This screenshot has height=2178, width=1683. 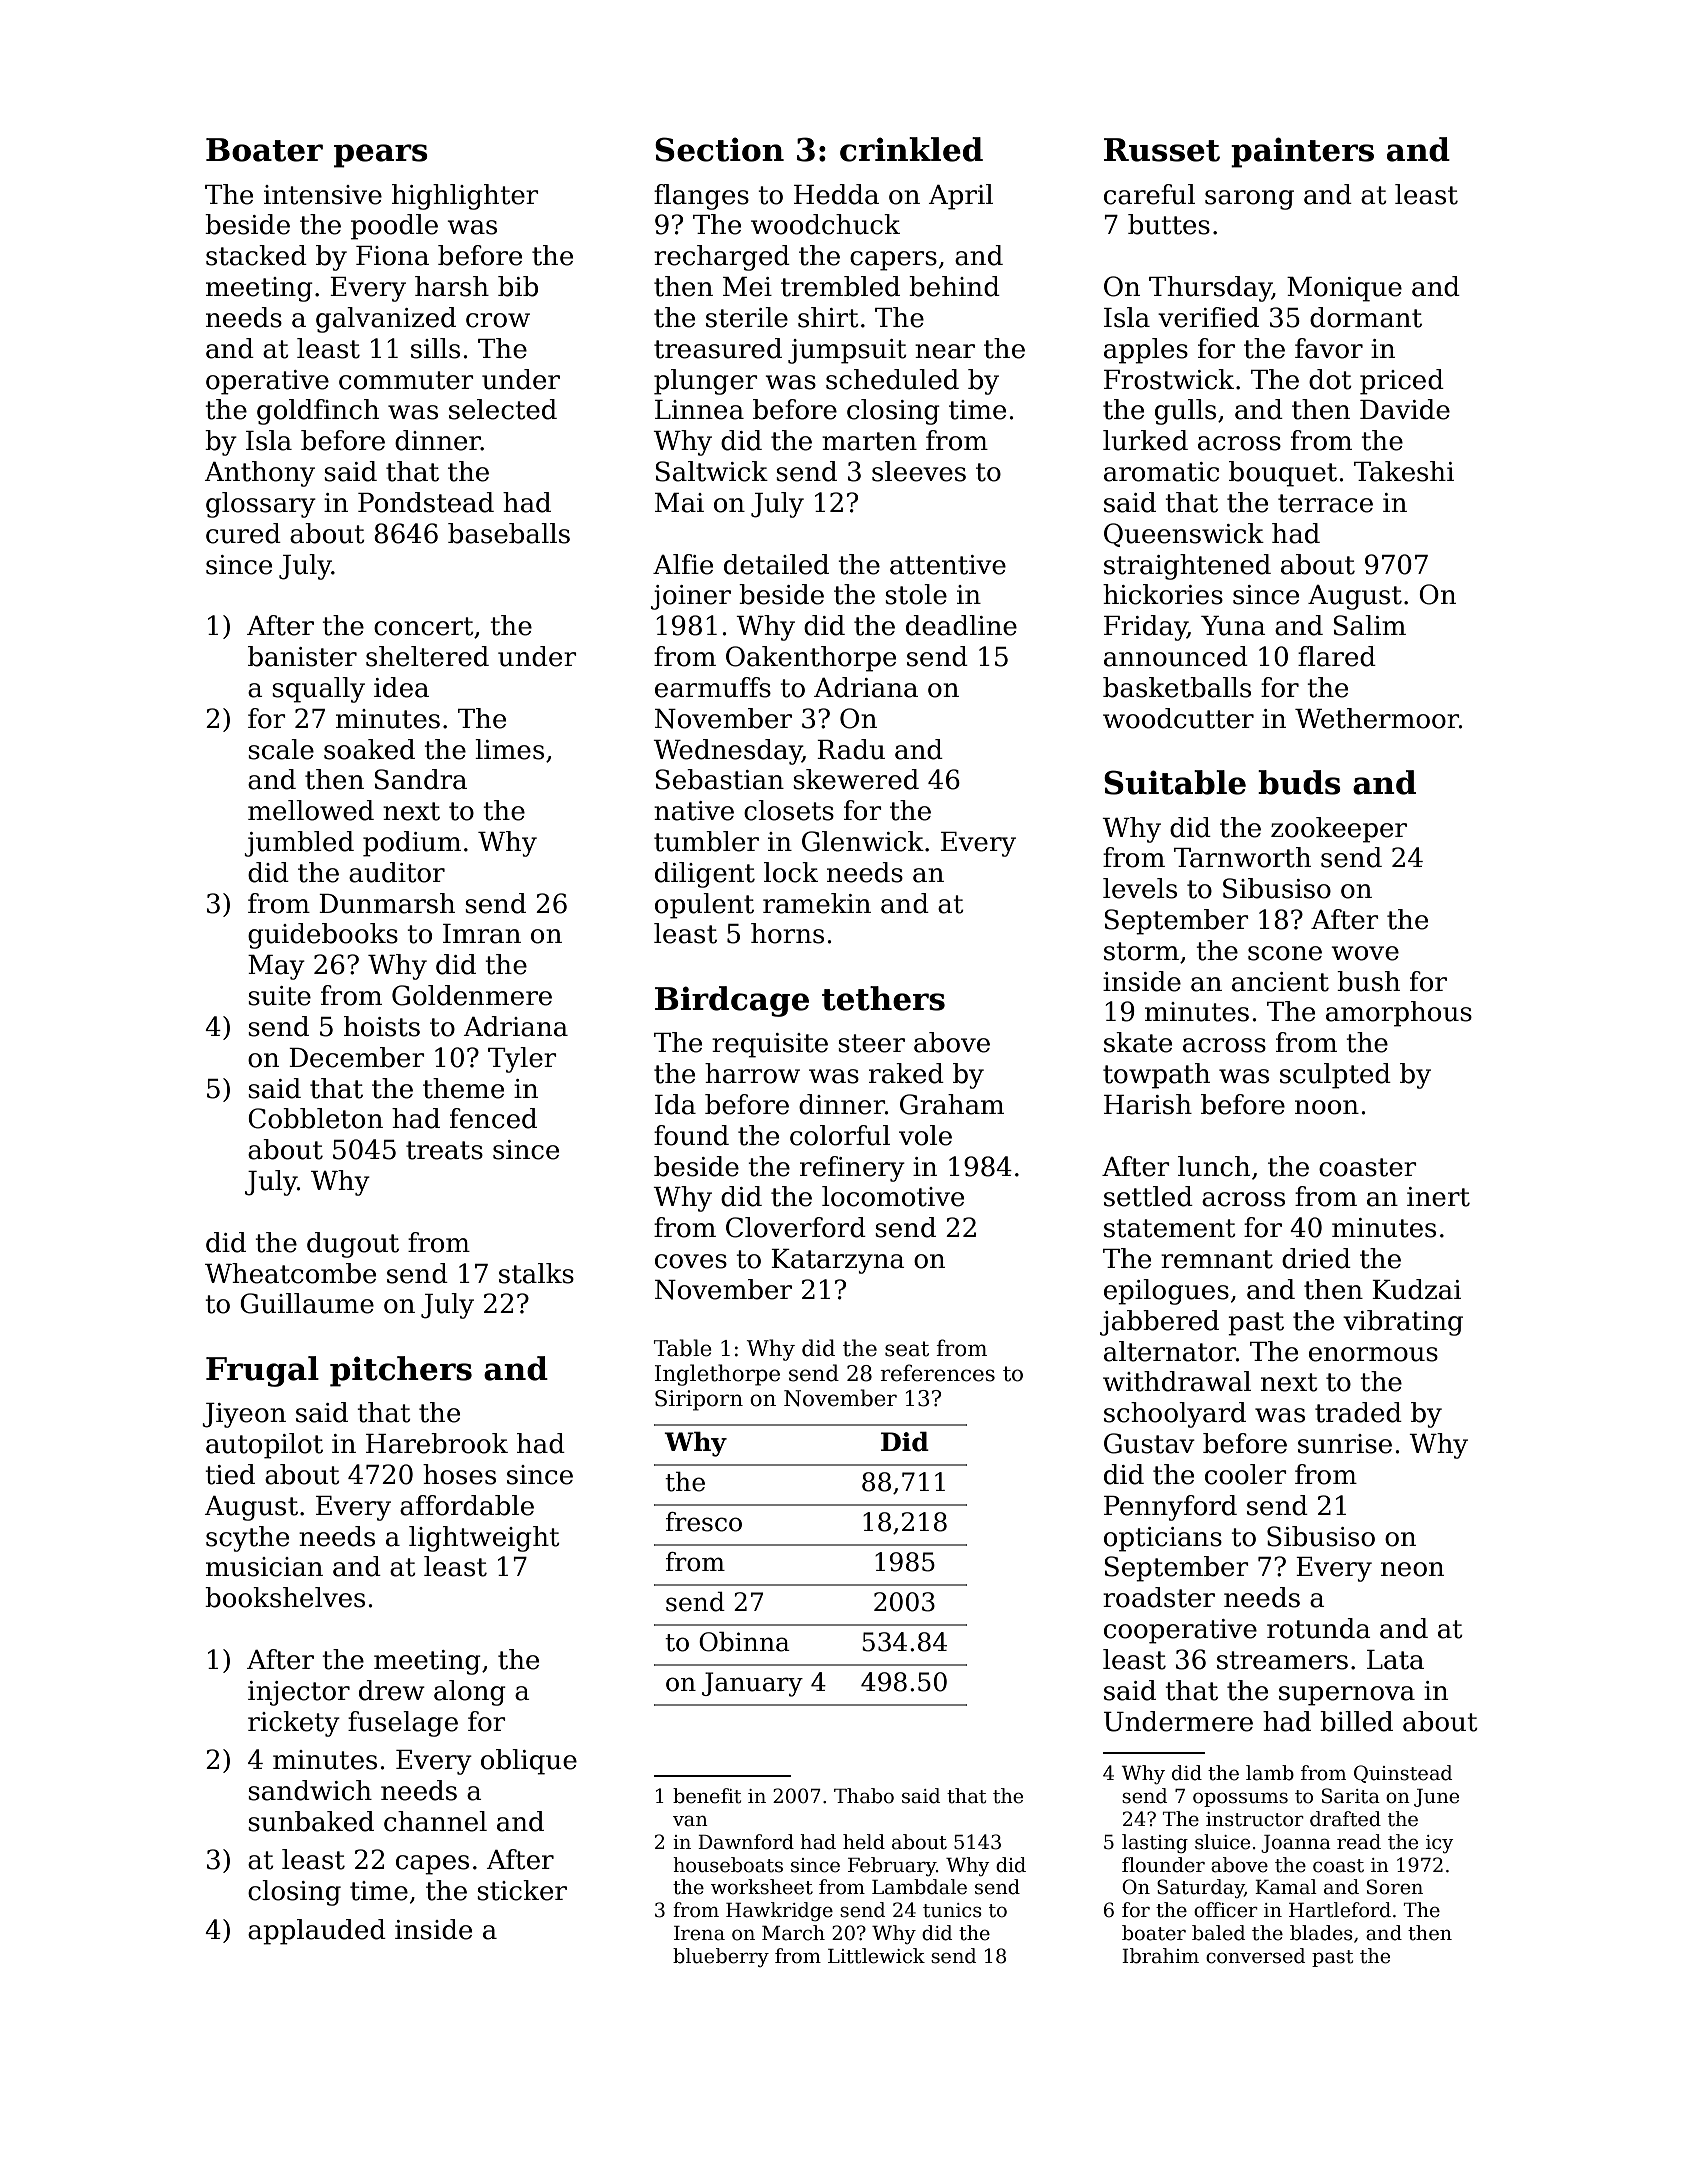 I want to click on applauded, so click(x=317, y=1932).
